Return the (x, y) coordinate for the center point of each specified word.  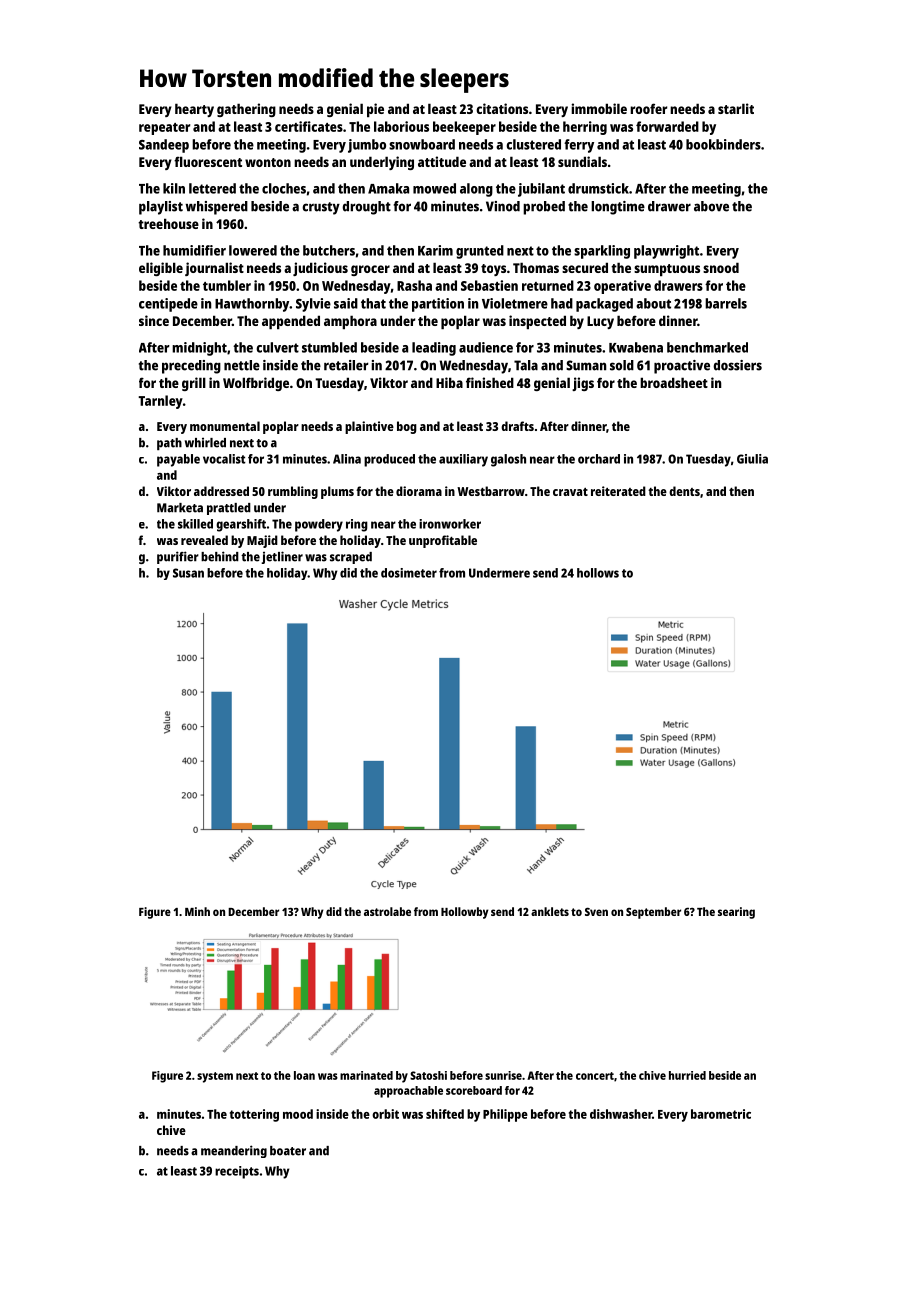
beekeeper (464, 128)
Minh (197, 911)
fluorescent (208, 161)
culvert (277, 347)
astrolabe (387, 911)
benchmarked (707, 347)
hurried (687, 1075)
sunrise (503, 1075)
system (215, 1077)
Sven (596, 911)
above (711, 206)
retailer (346, 365)
